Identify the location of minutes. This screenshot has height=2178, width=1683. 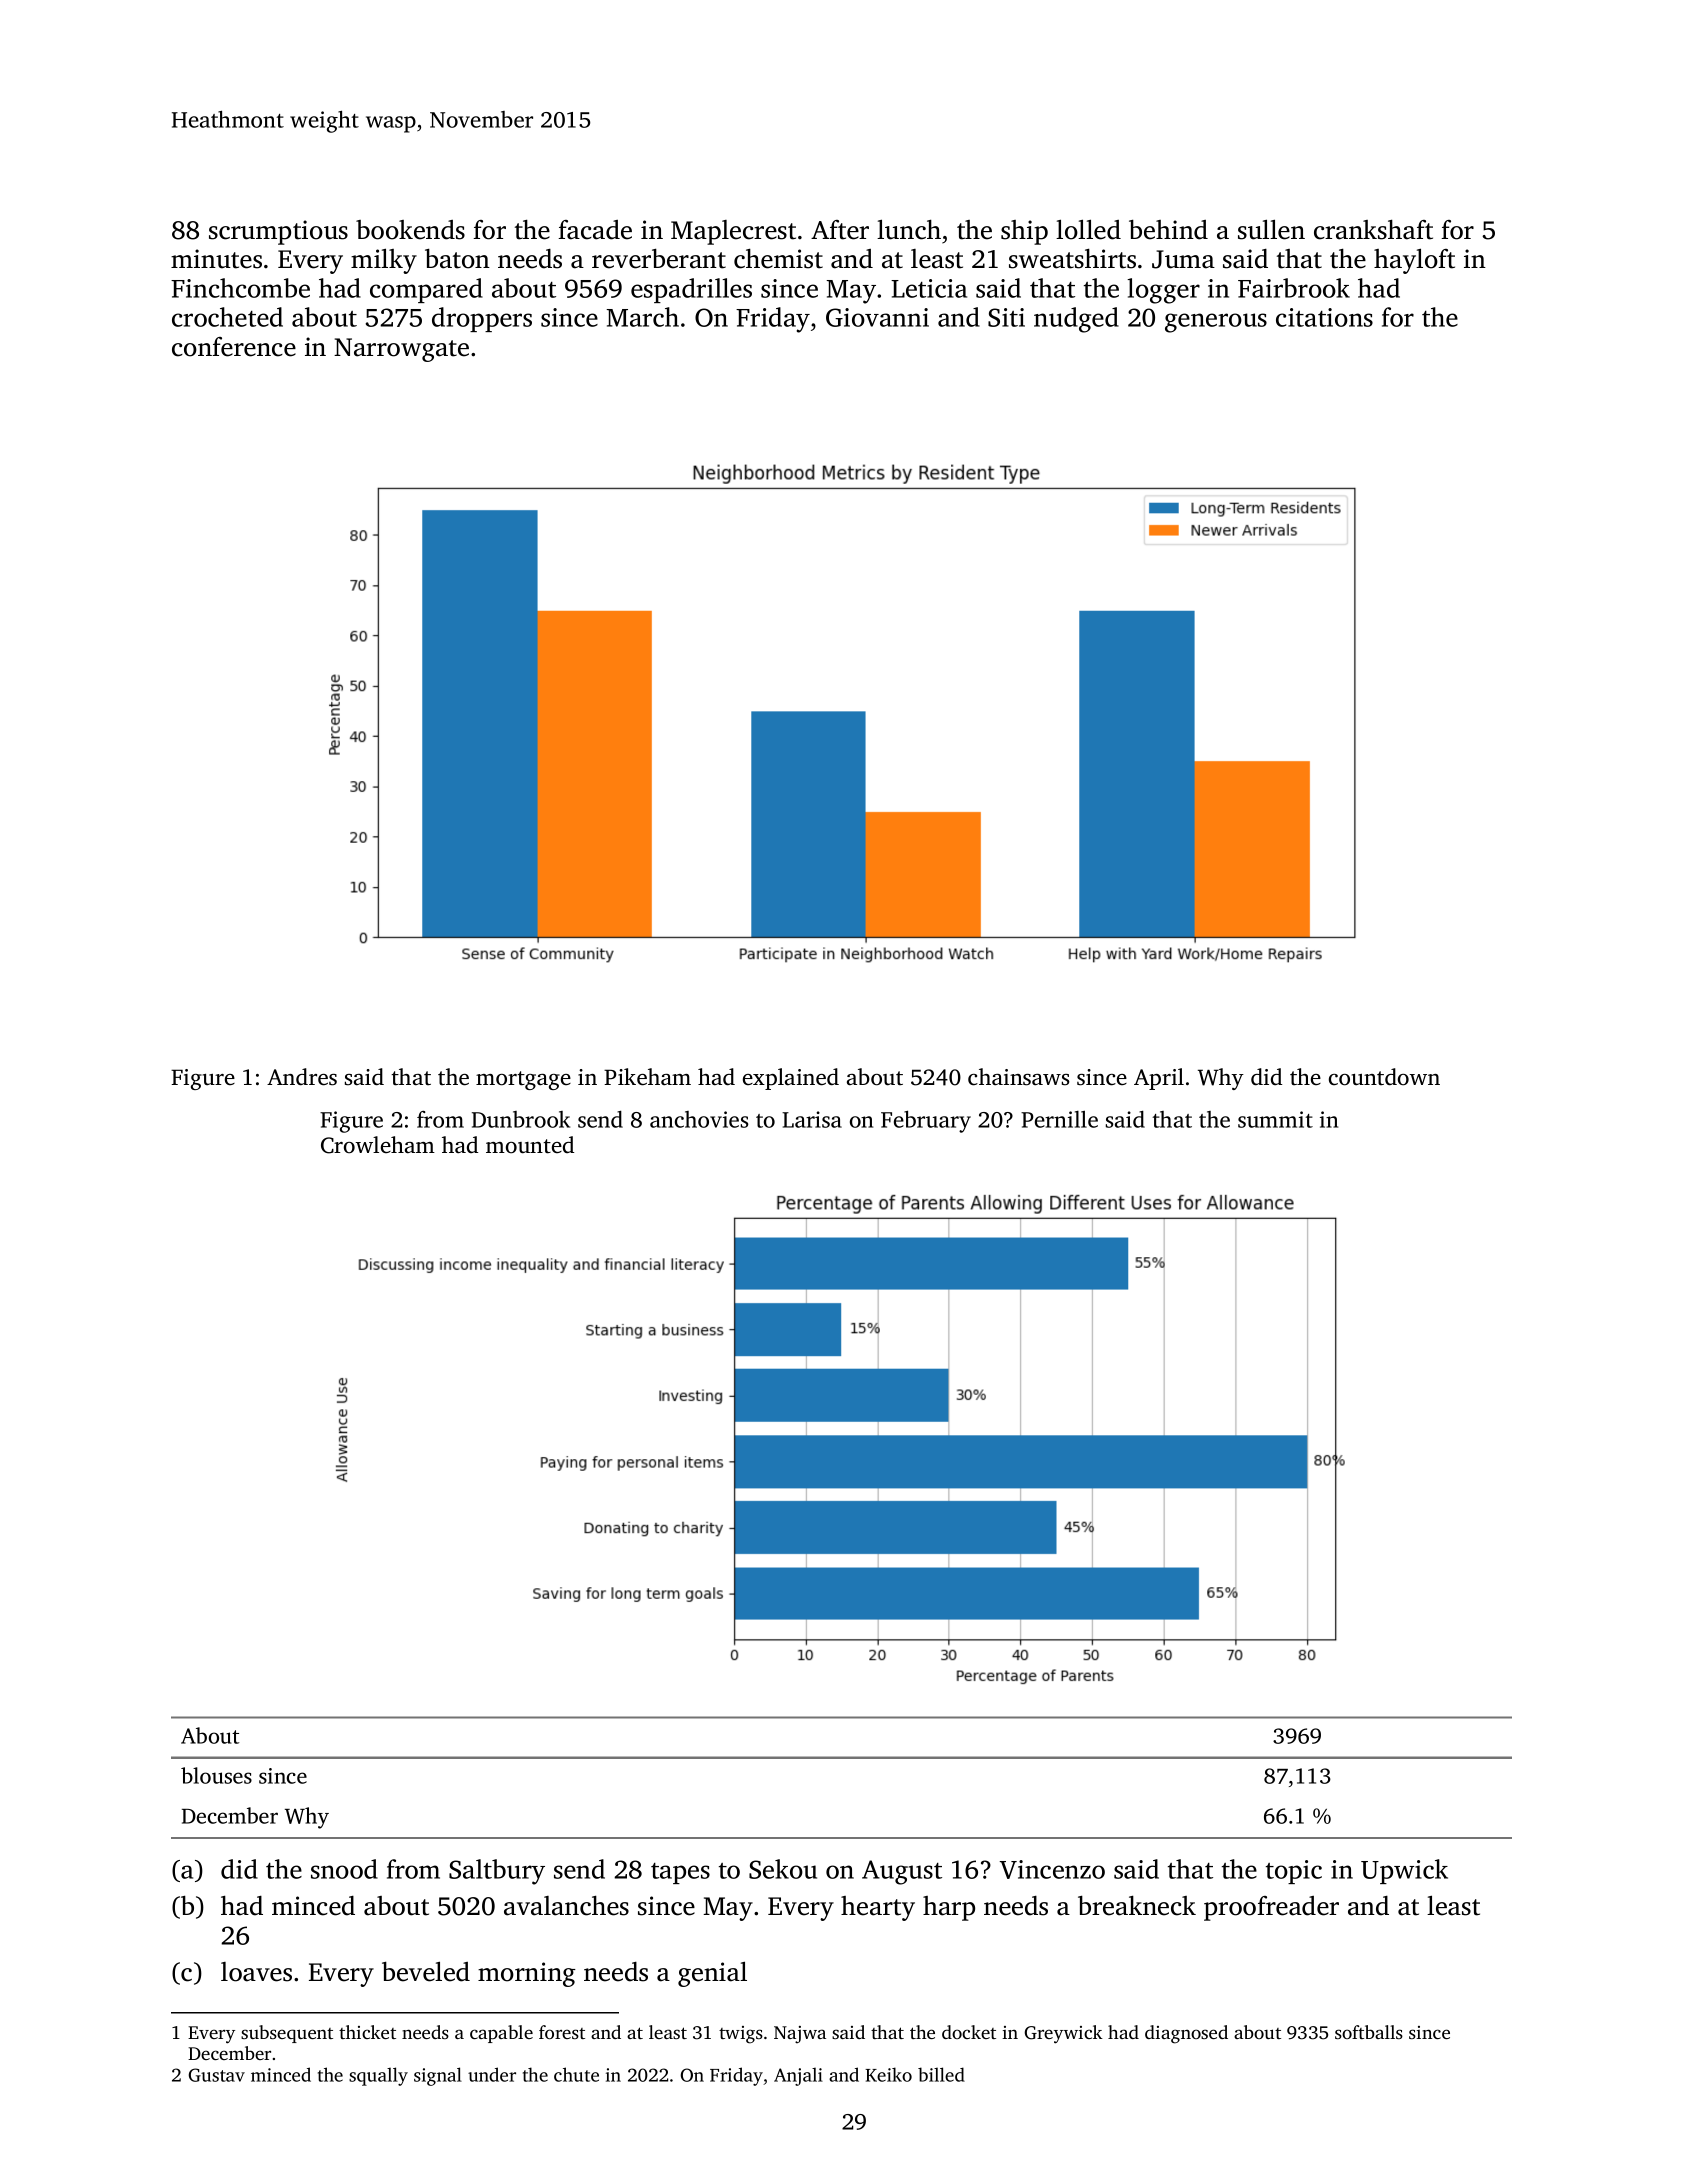
(216, 259).
